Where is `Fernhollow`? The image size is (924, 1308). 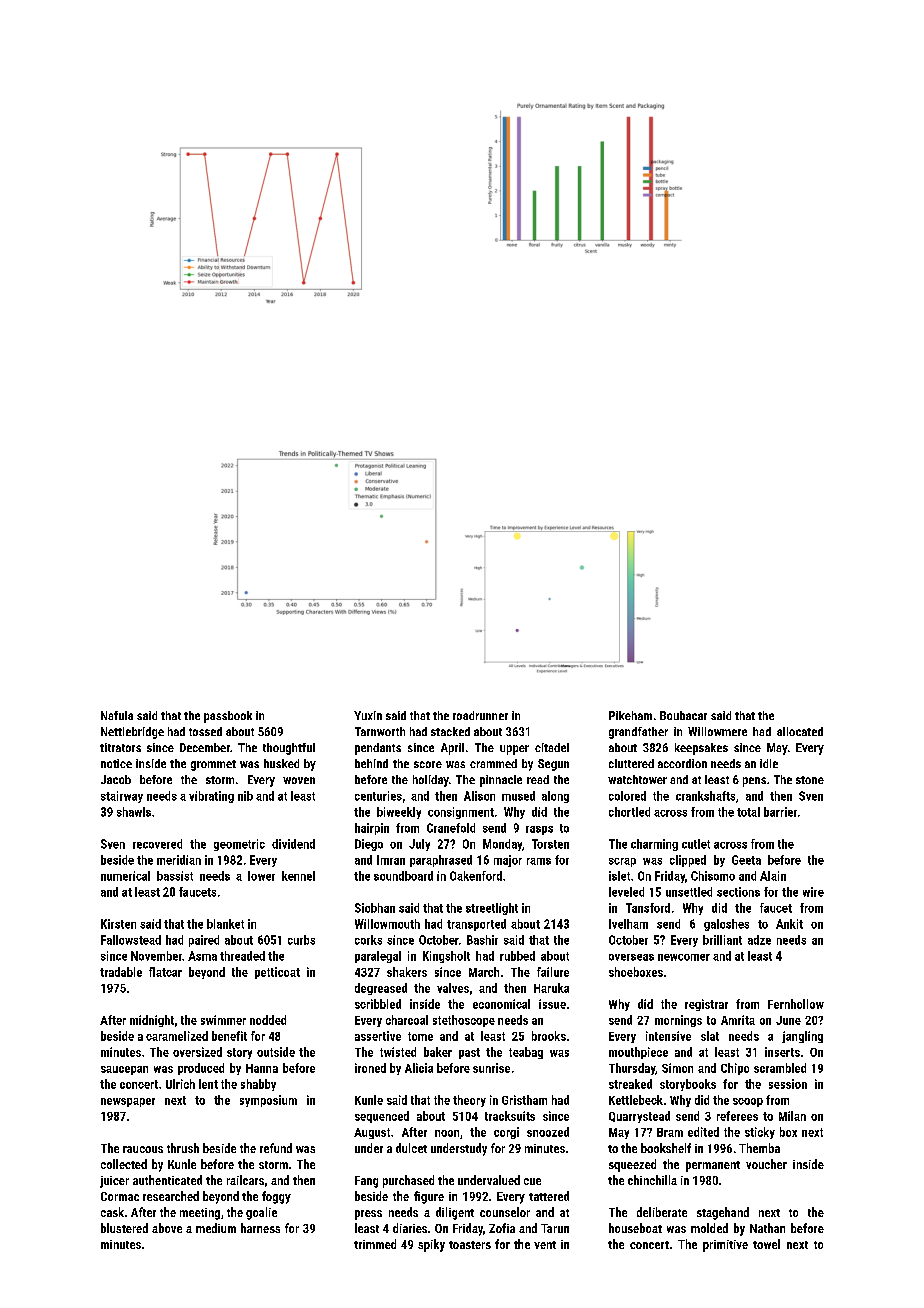 Fernhollow is located at coordinates (796, 1004).
